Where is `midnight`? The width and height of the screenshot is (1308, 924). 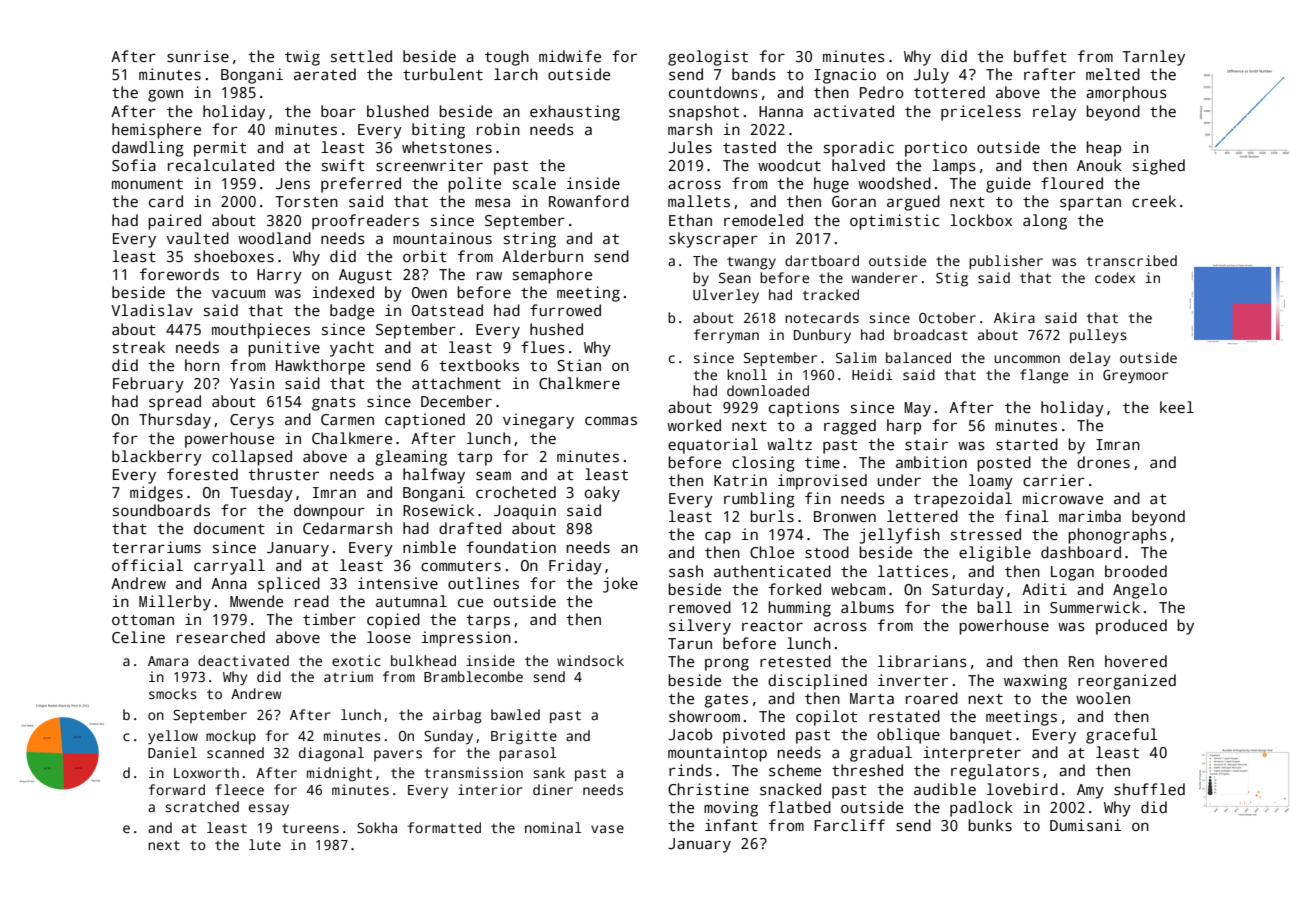 midnight is located at coordinates (339, 774).
